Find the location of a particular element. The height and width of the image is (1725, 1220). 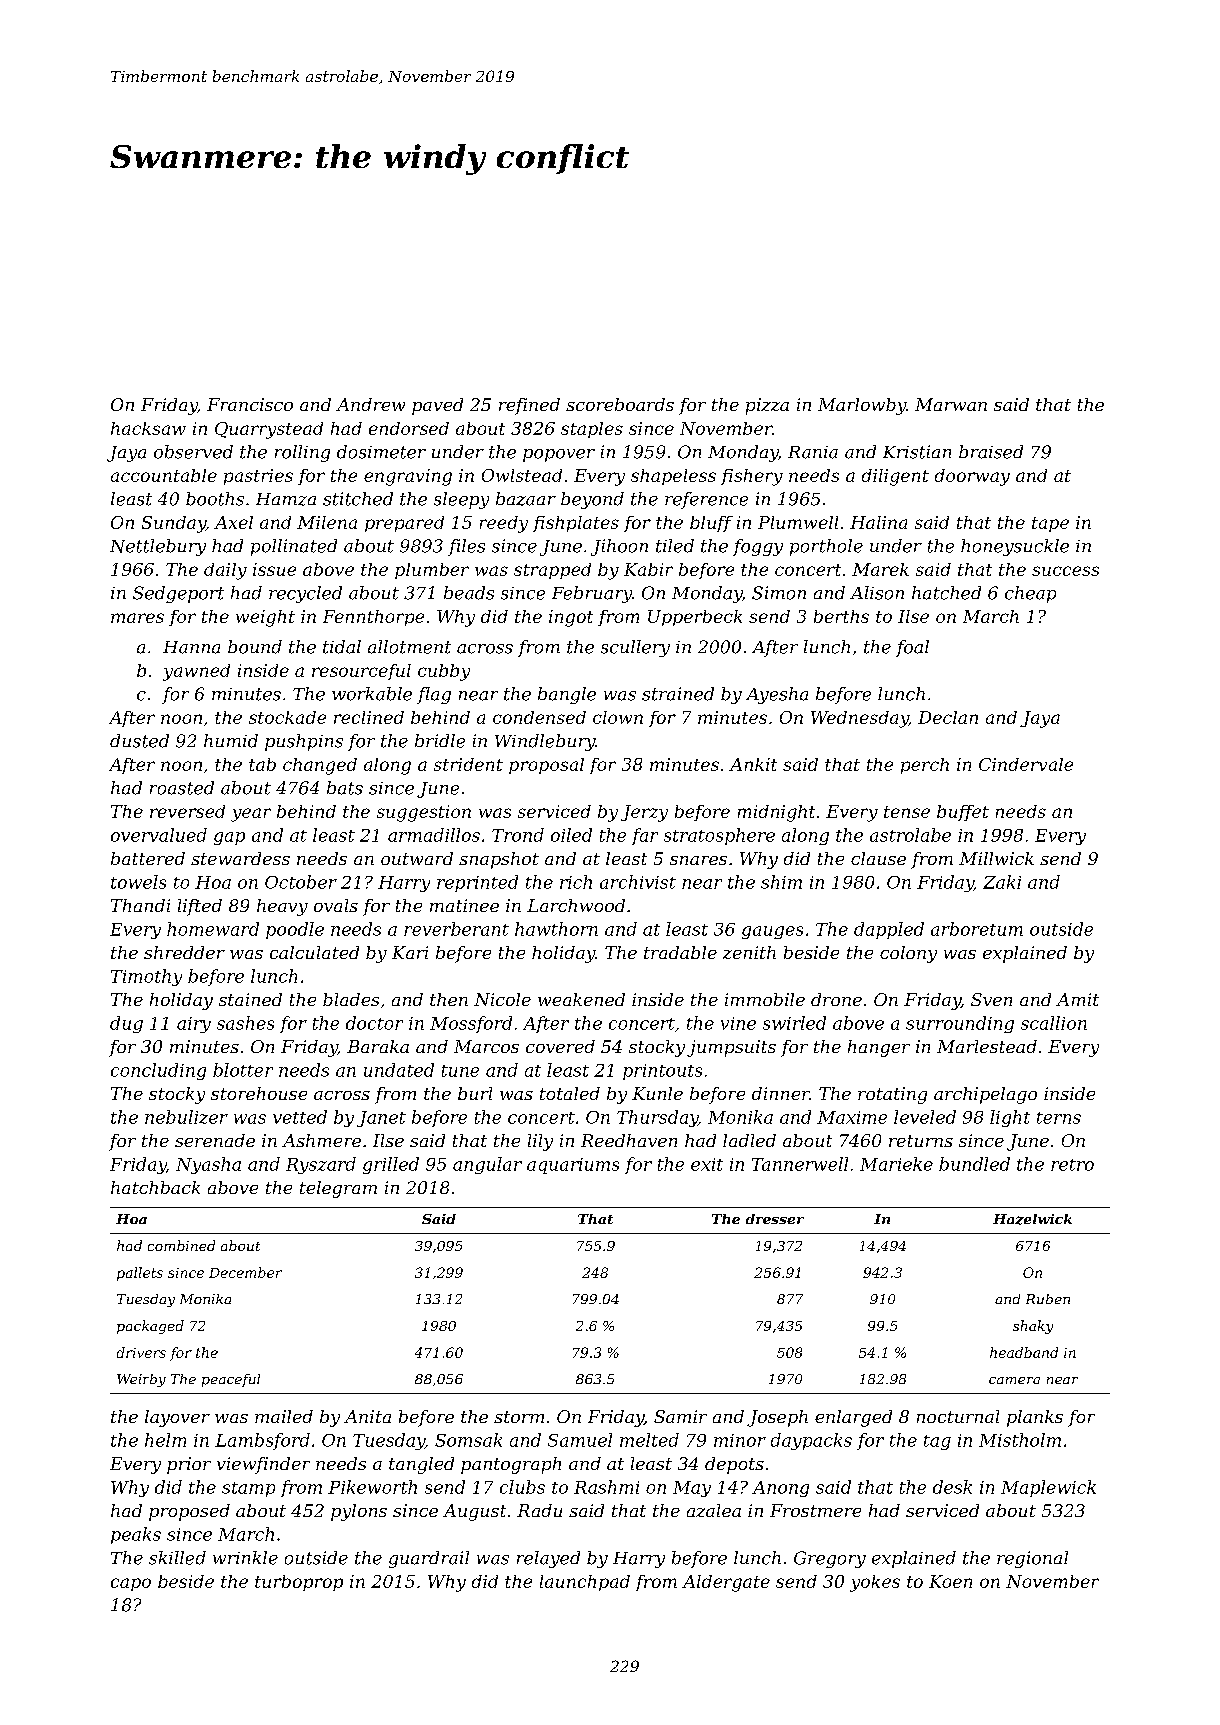

Kari is located at coordinates (410, 952).
